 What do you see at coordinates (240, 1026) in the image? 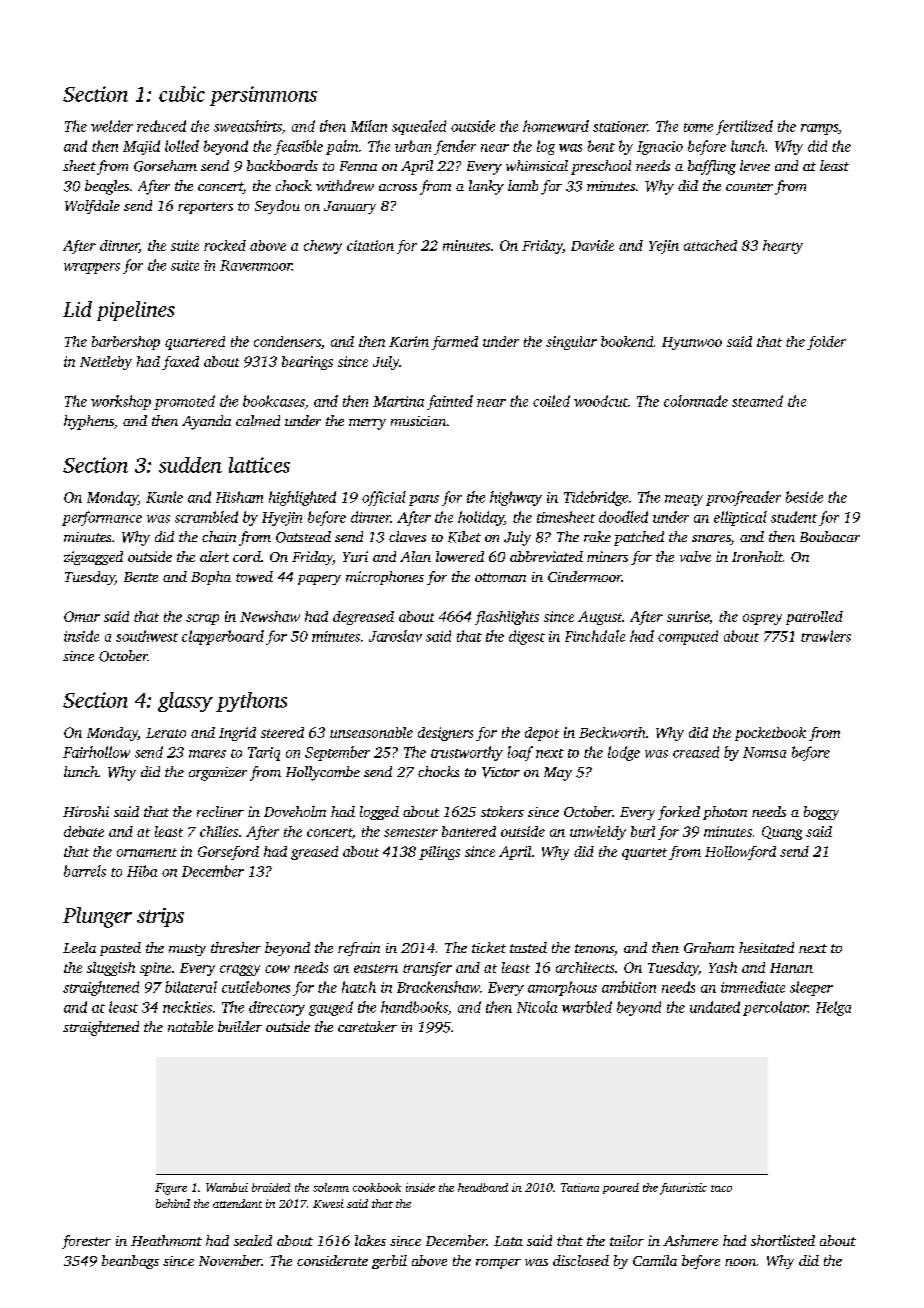
I see `builder` at bounding box center [240, 1026].
